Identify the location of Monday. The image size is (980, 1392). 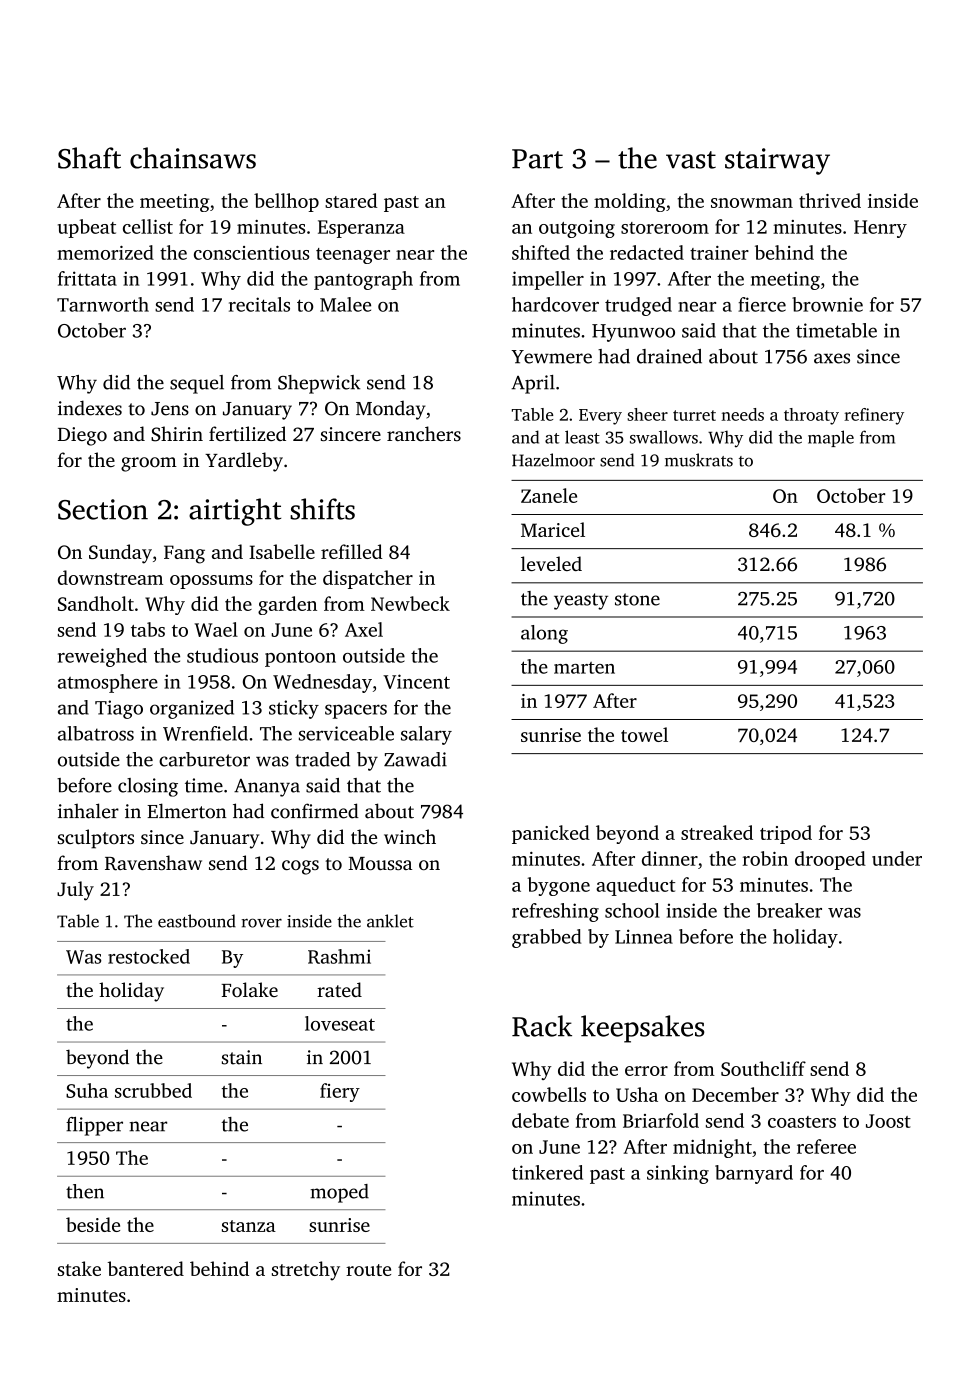
(391, 410).
